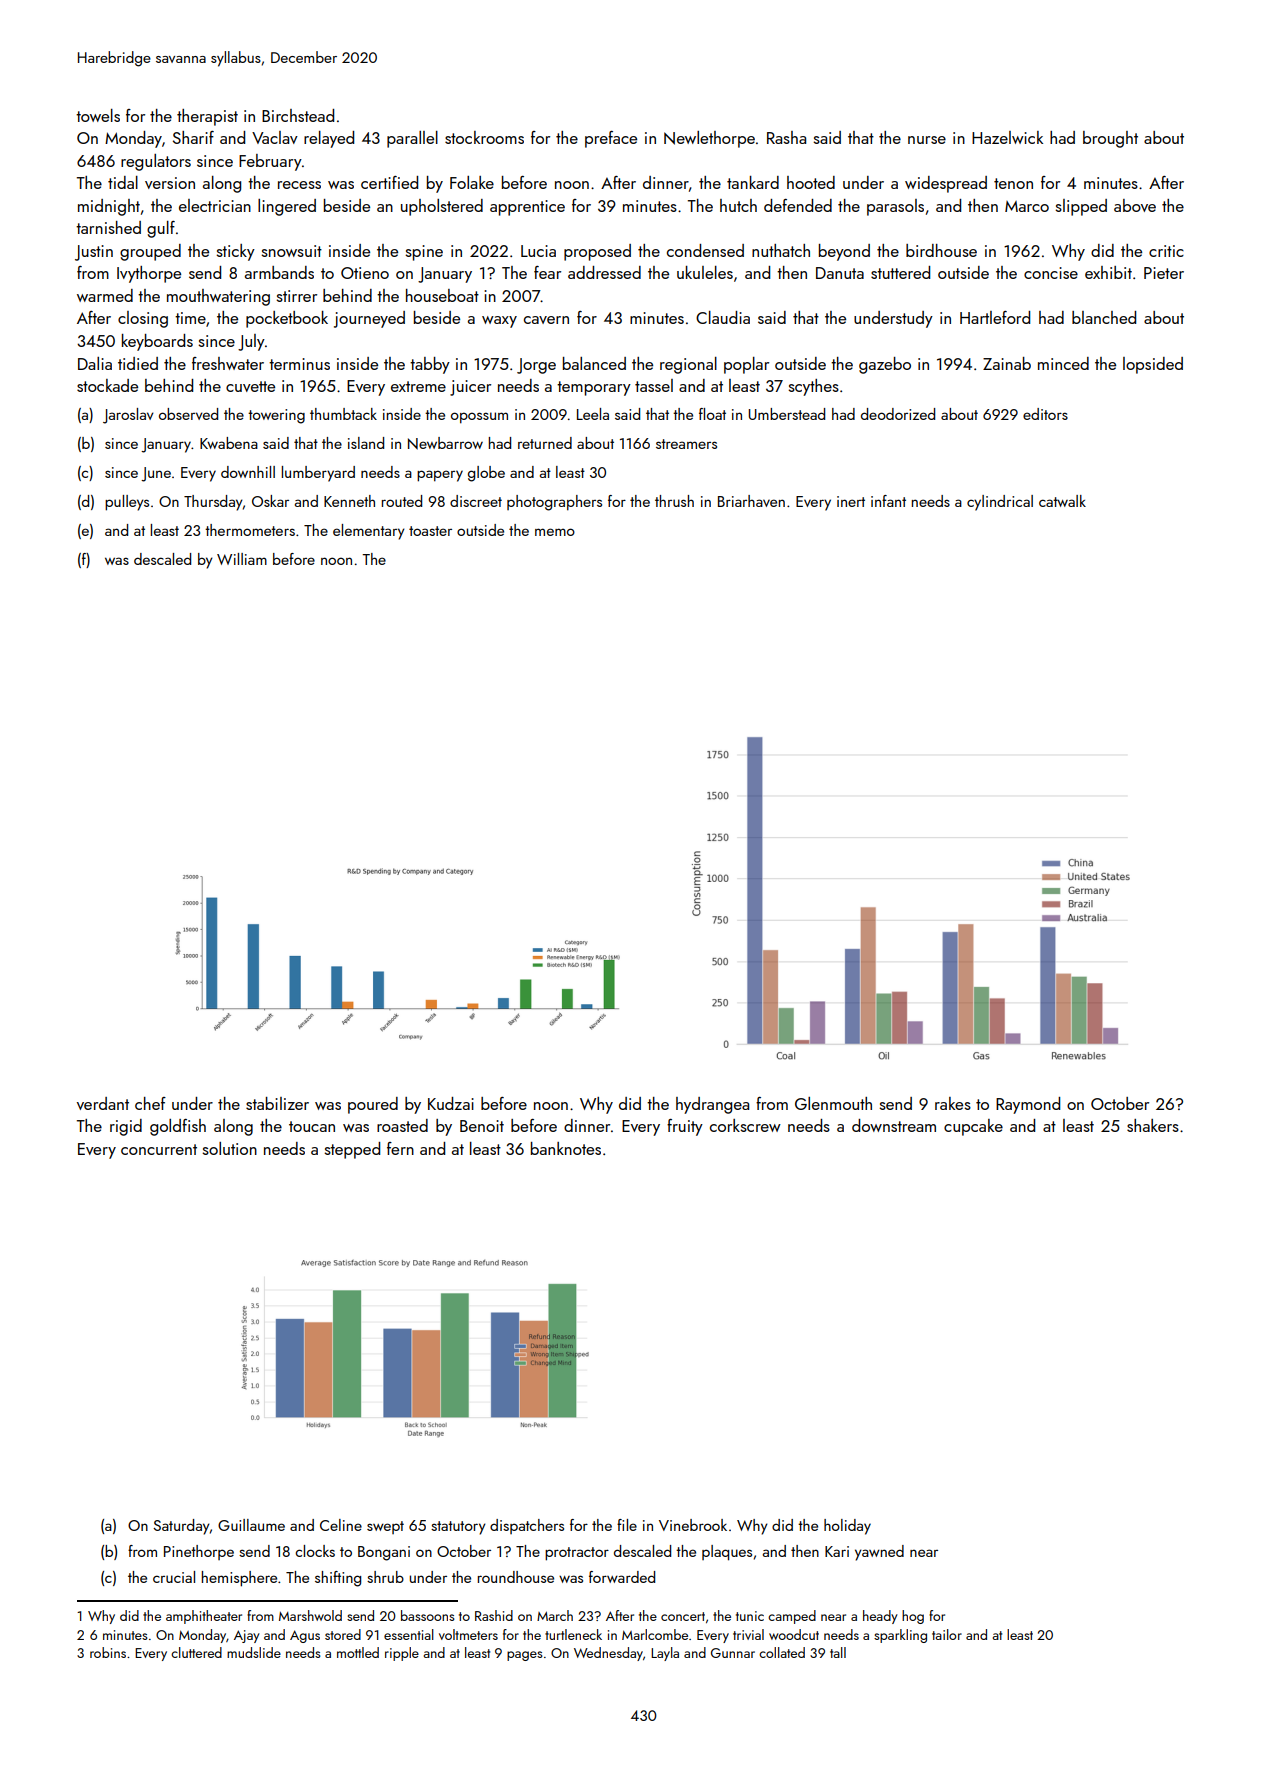 The height and width of the document is (1784, 1261). What do you see at coordinates (709, 139) in the document?
I see `Newlethorpe` at bounding box center [709, 139].
